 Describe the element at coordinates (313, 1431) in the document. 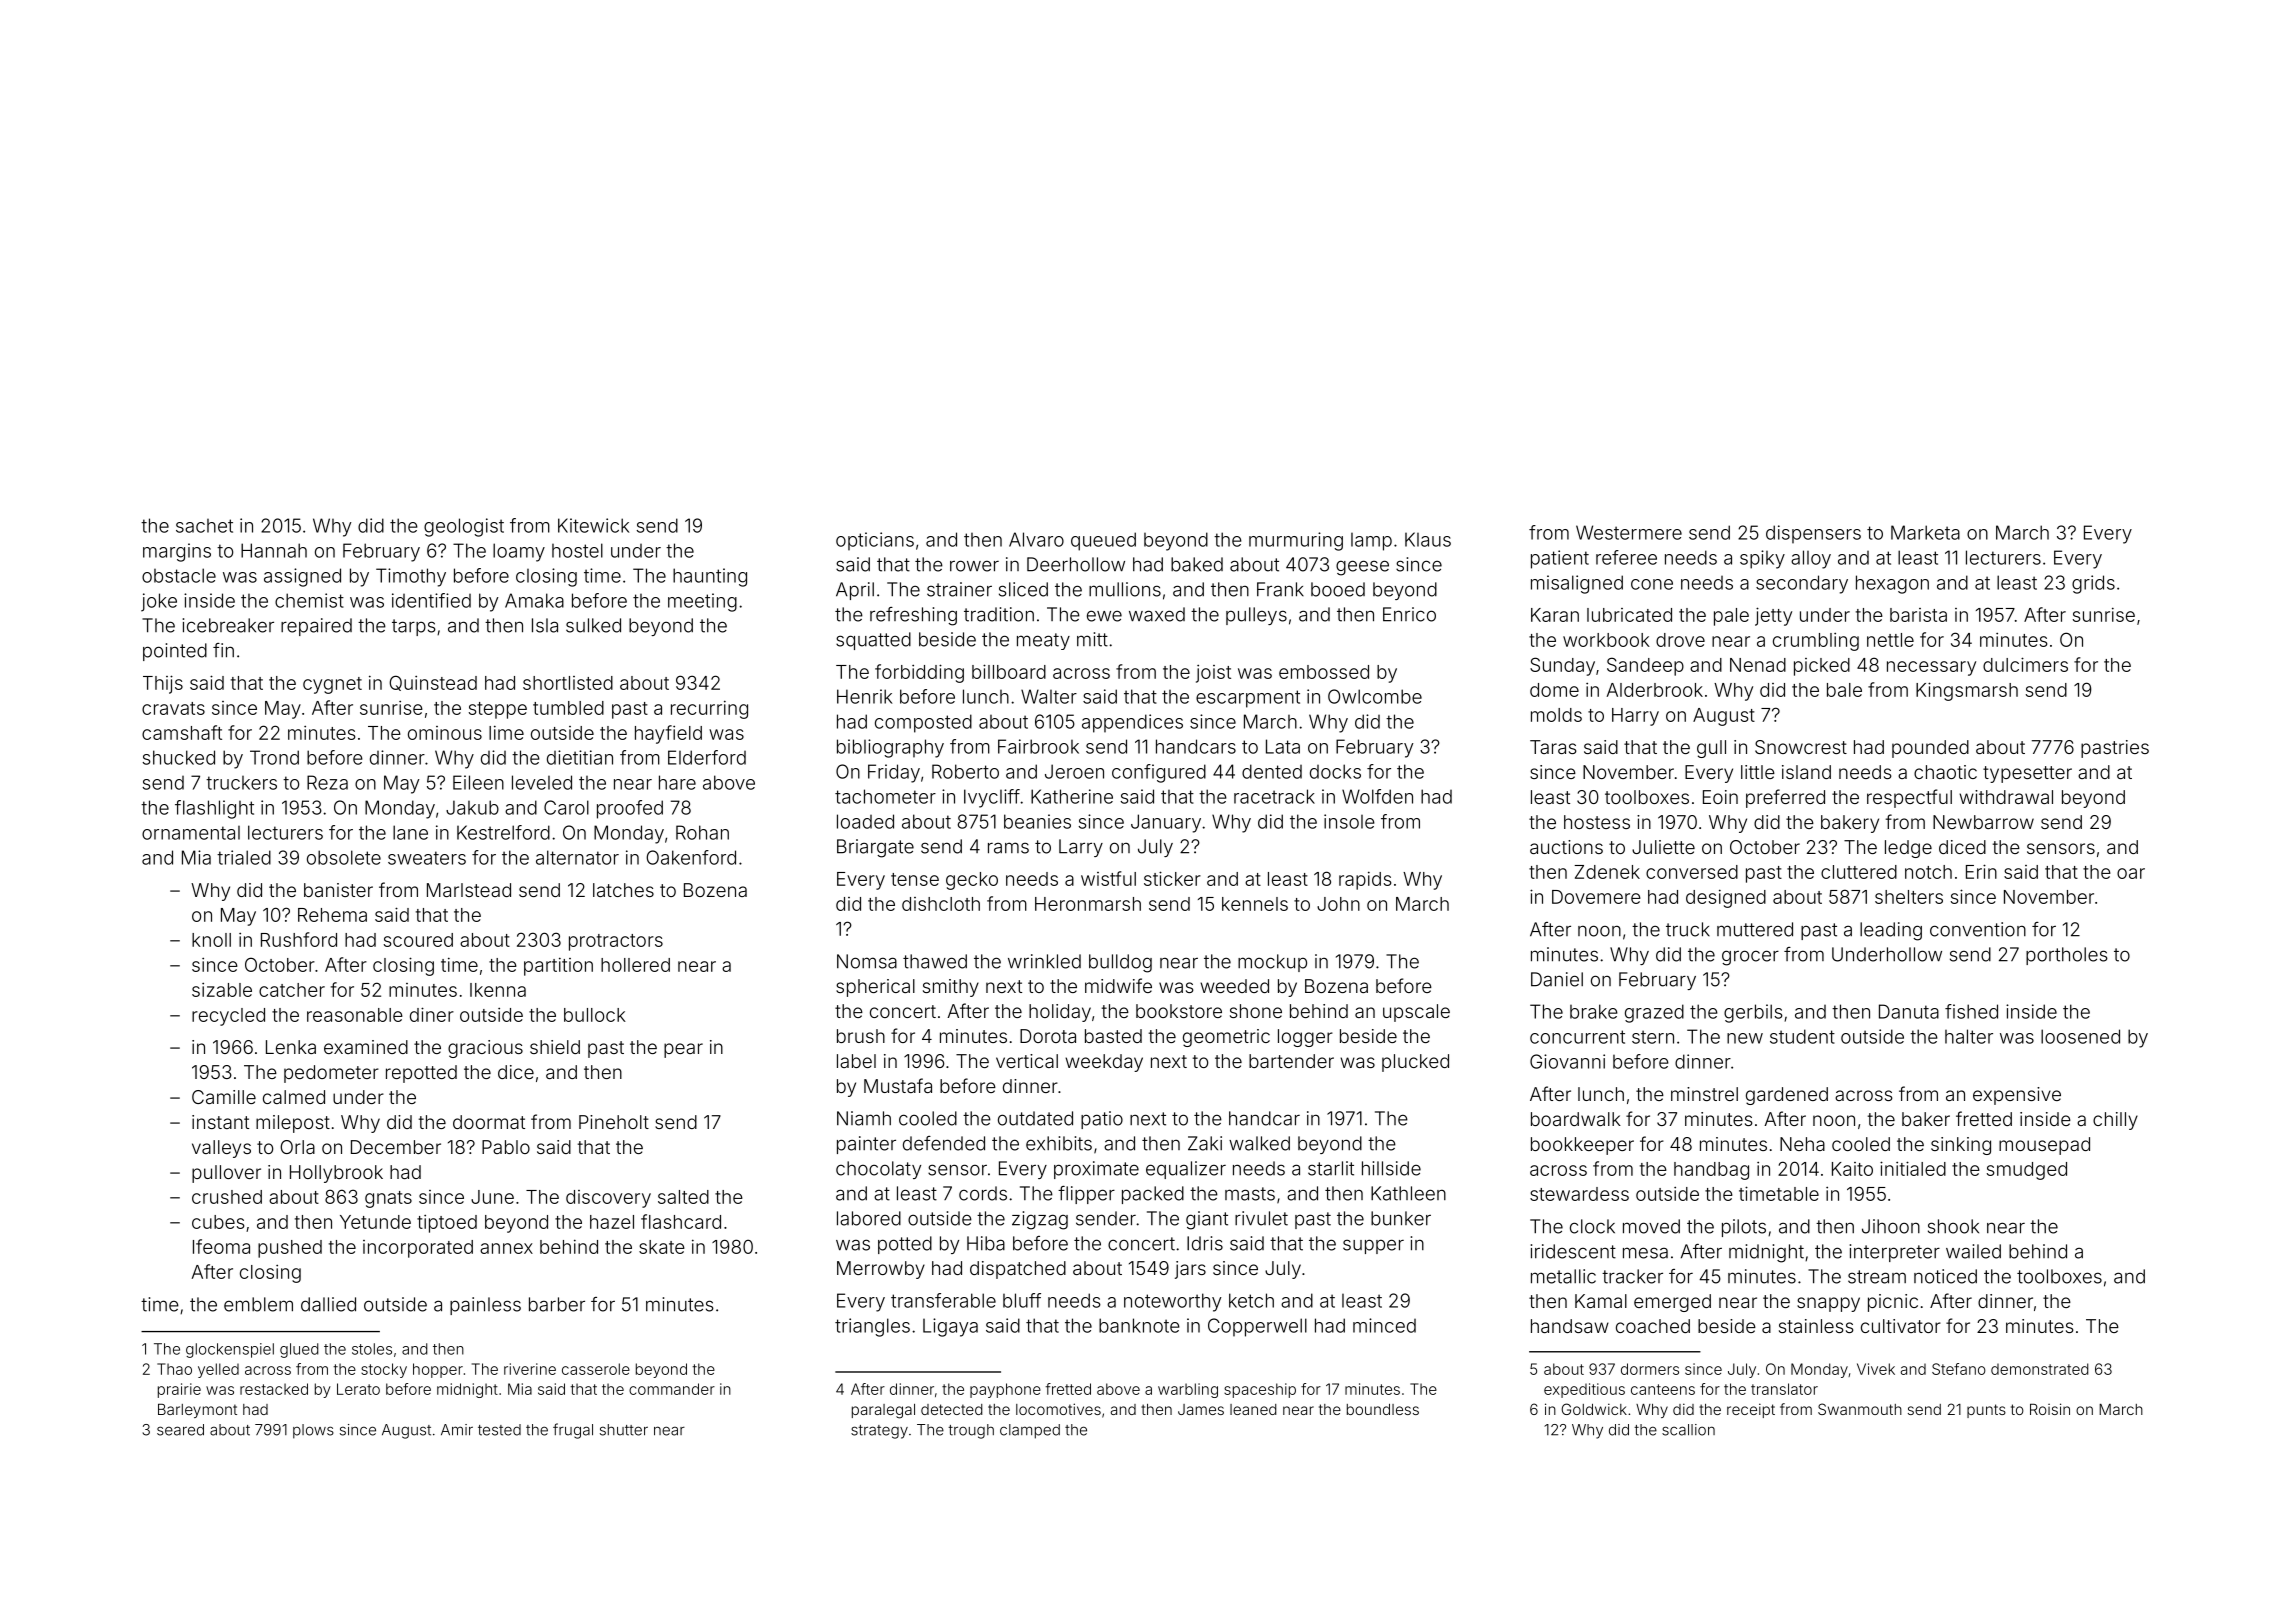

I see `plows` at that location.
